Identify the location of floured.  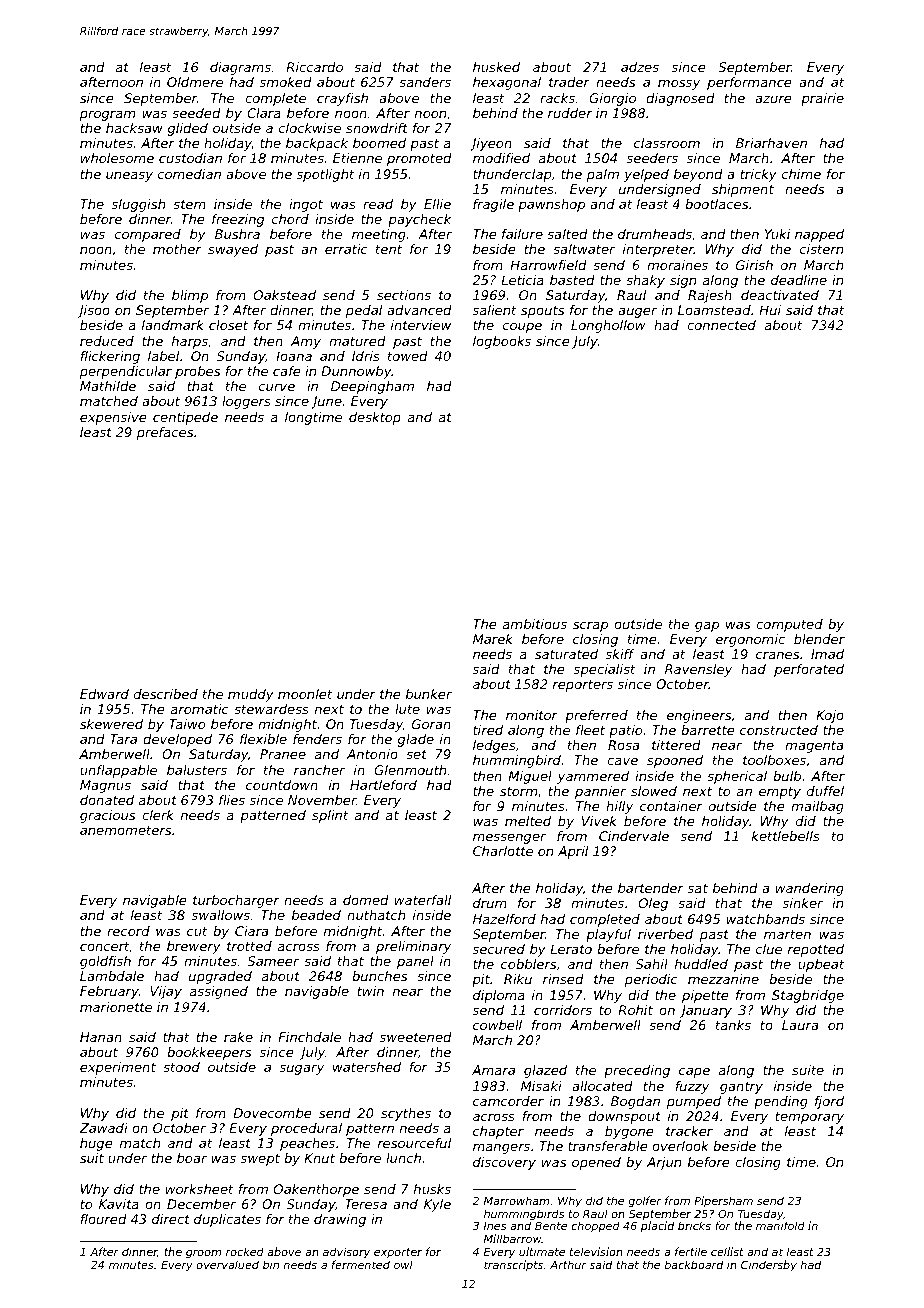
(103, 1219).
